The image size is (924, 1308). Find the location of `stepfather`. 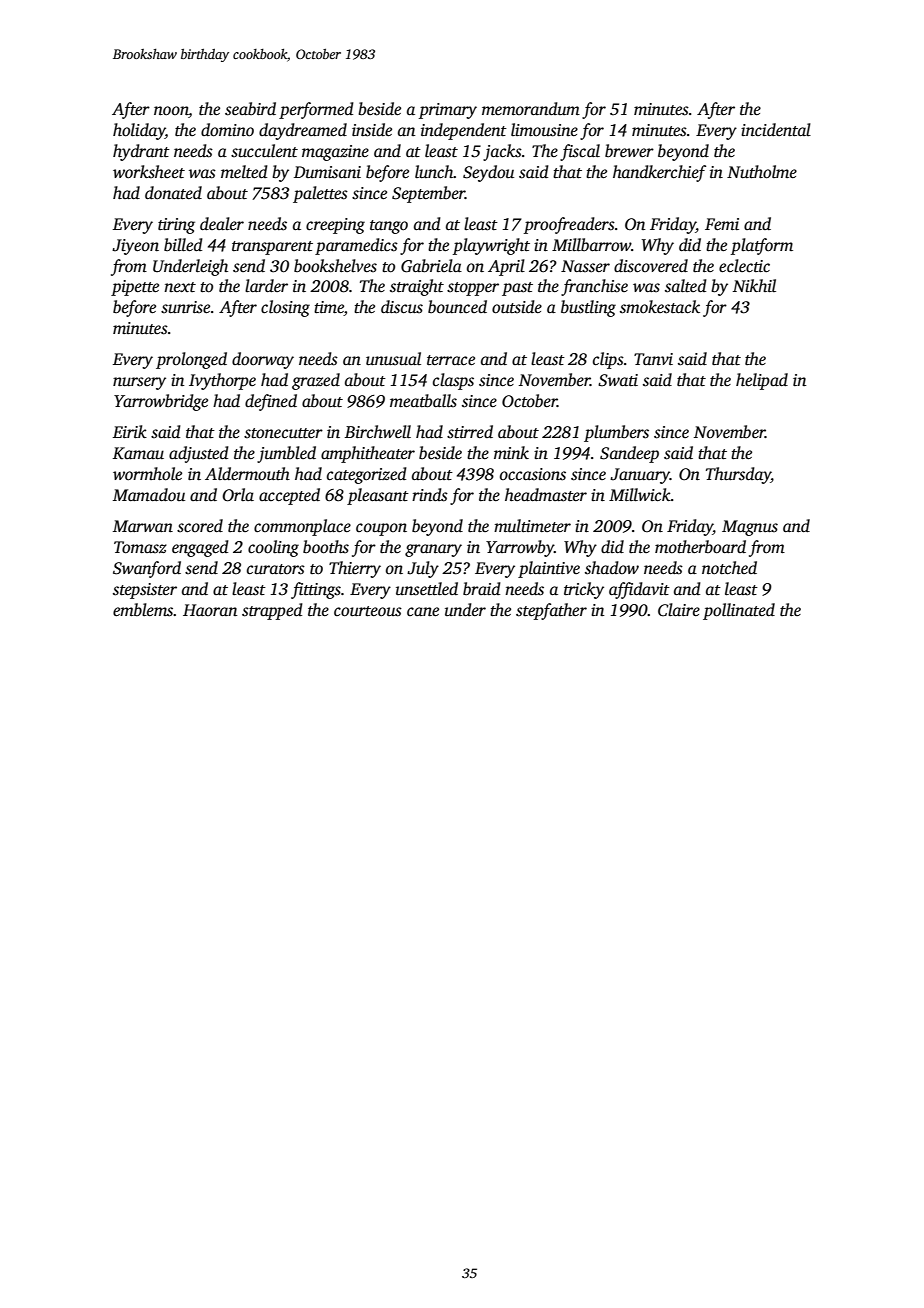

stepfather is located at coordinates (551, 611).
